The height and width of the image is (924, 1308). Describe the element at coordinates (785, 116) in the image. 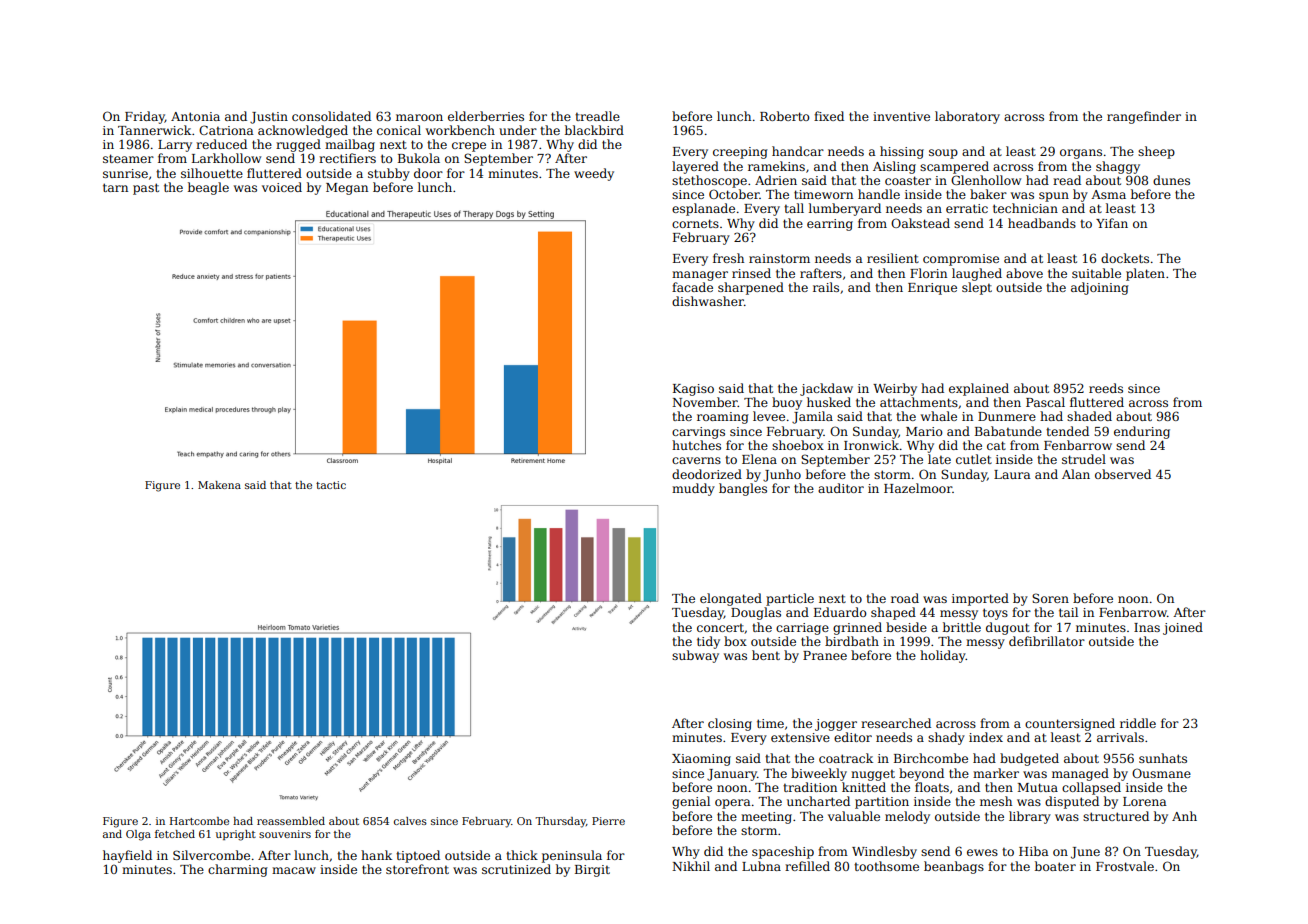

I see `Roberto` at that location.
